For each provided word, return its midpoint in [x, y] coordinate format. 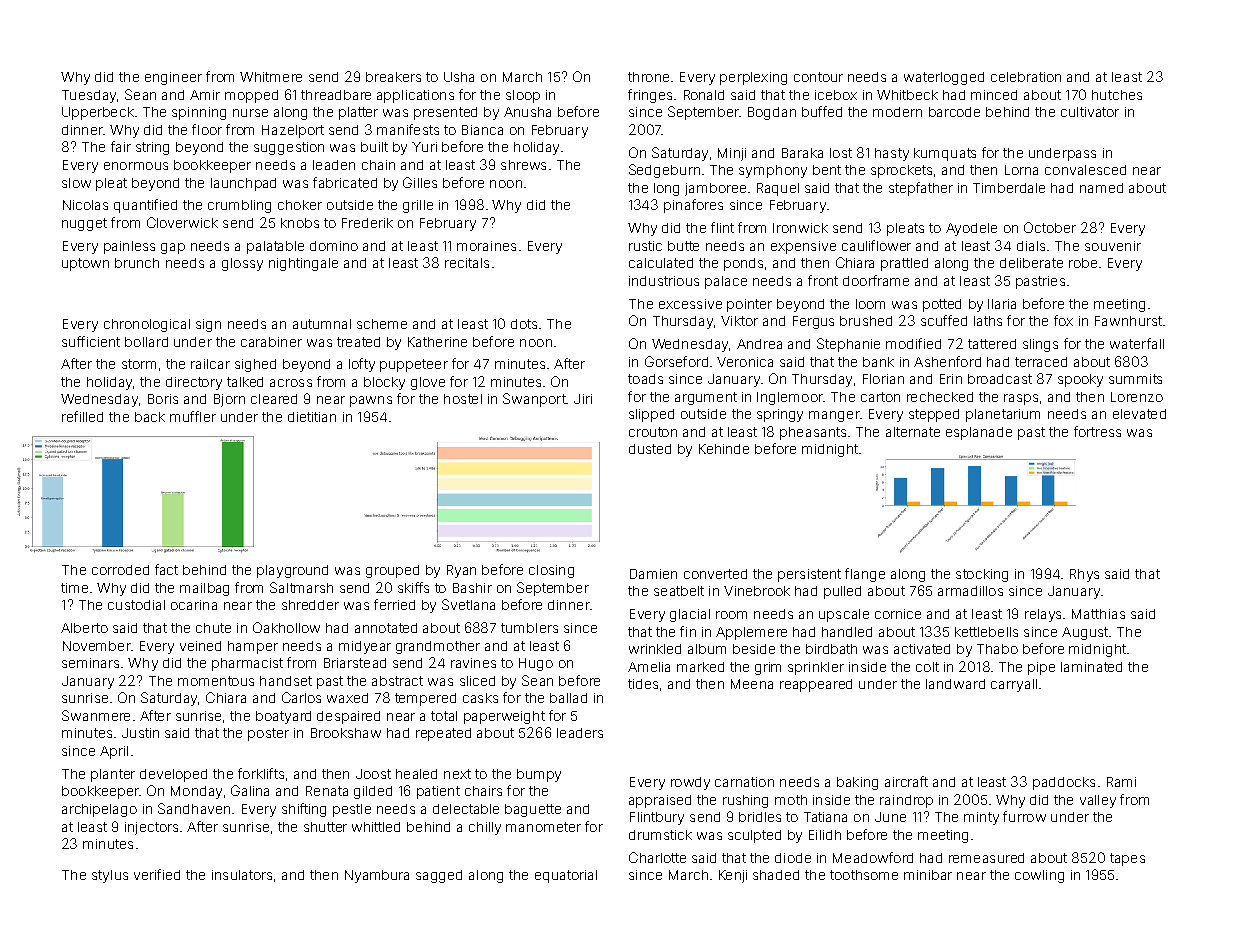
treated [358, 342]
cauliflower [876, 245]
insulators [242, 875]
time [74, 588]
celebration [1026, 77]
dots [524, 324]
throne [648, 77]
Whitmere [271, 77]
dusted [650, 449]
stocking [982, 575]
